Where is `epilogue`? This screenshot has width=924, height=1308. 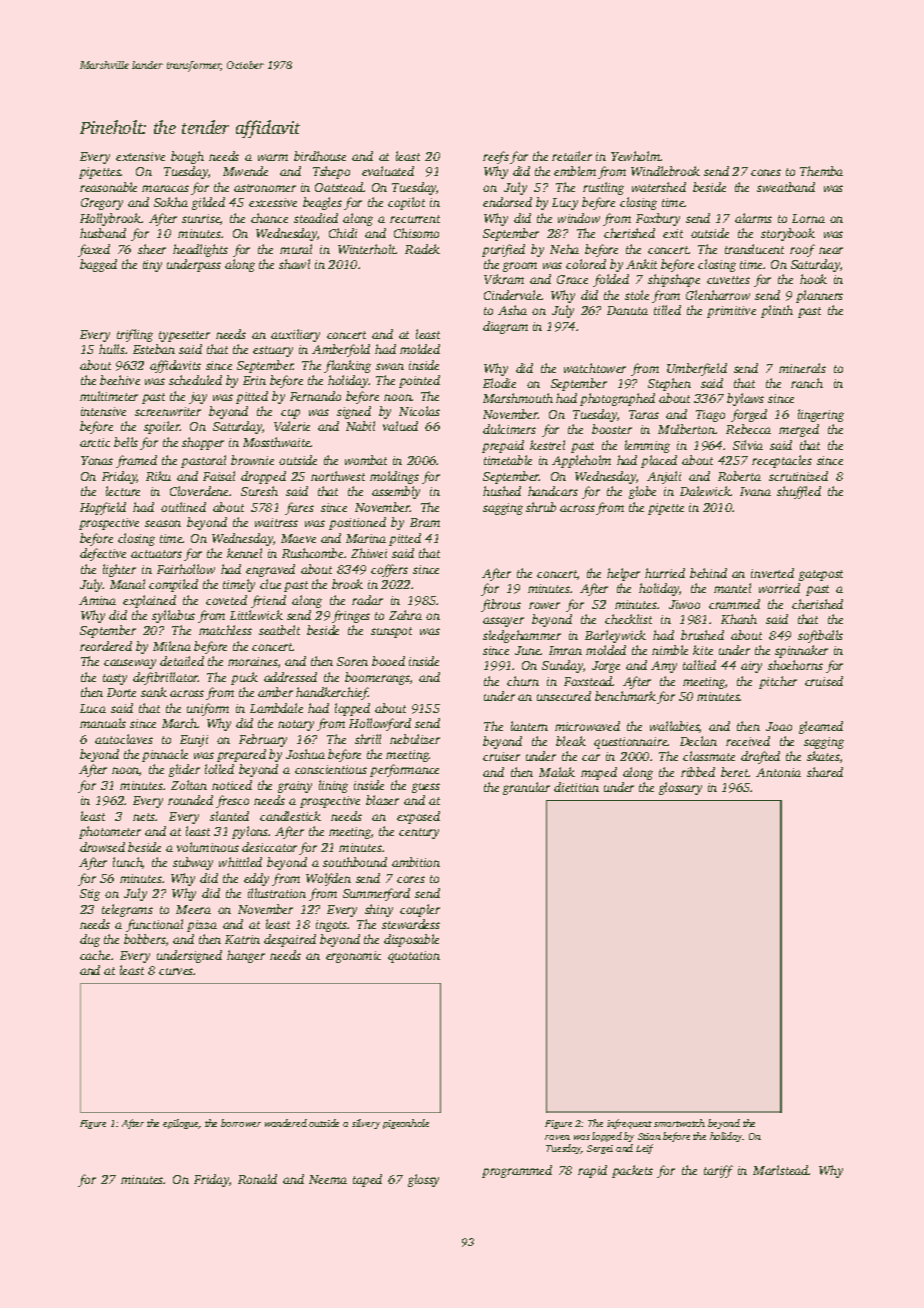 epilogue is located at coordinates (181, 1124).
